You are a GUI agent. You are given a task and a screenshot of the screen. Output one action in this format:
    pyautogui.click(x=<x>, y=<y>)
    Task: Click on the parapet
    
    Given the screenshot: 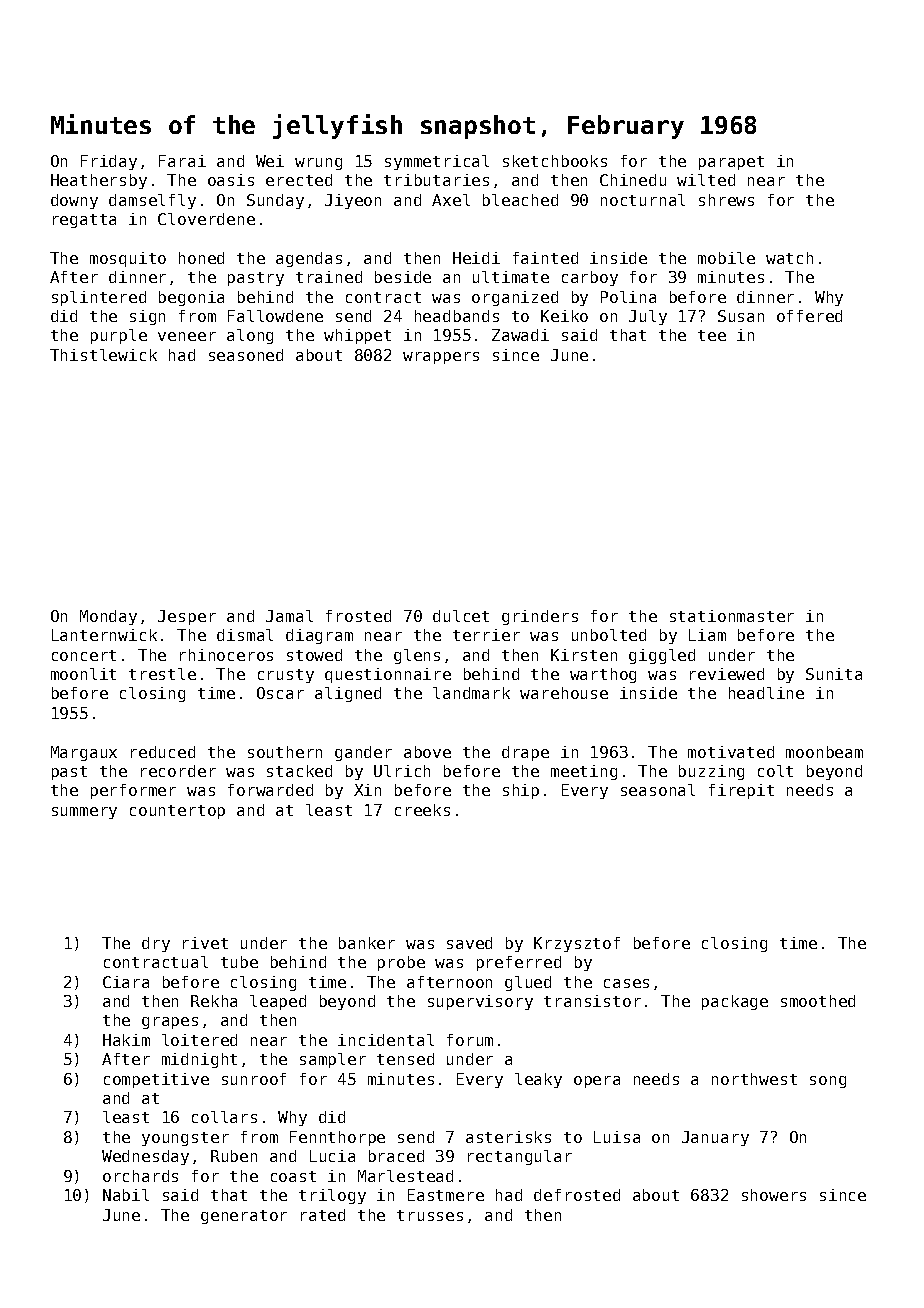 What is the action you would take?
    pyautogui.click(x=731, y=163)
